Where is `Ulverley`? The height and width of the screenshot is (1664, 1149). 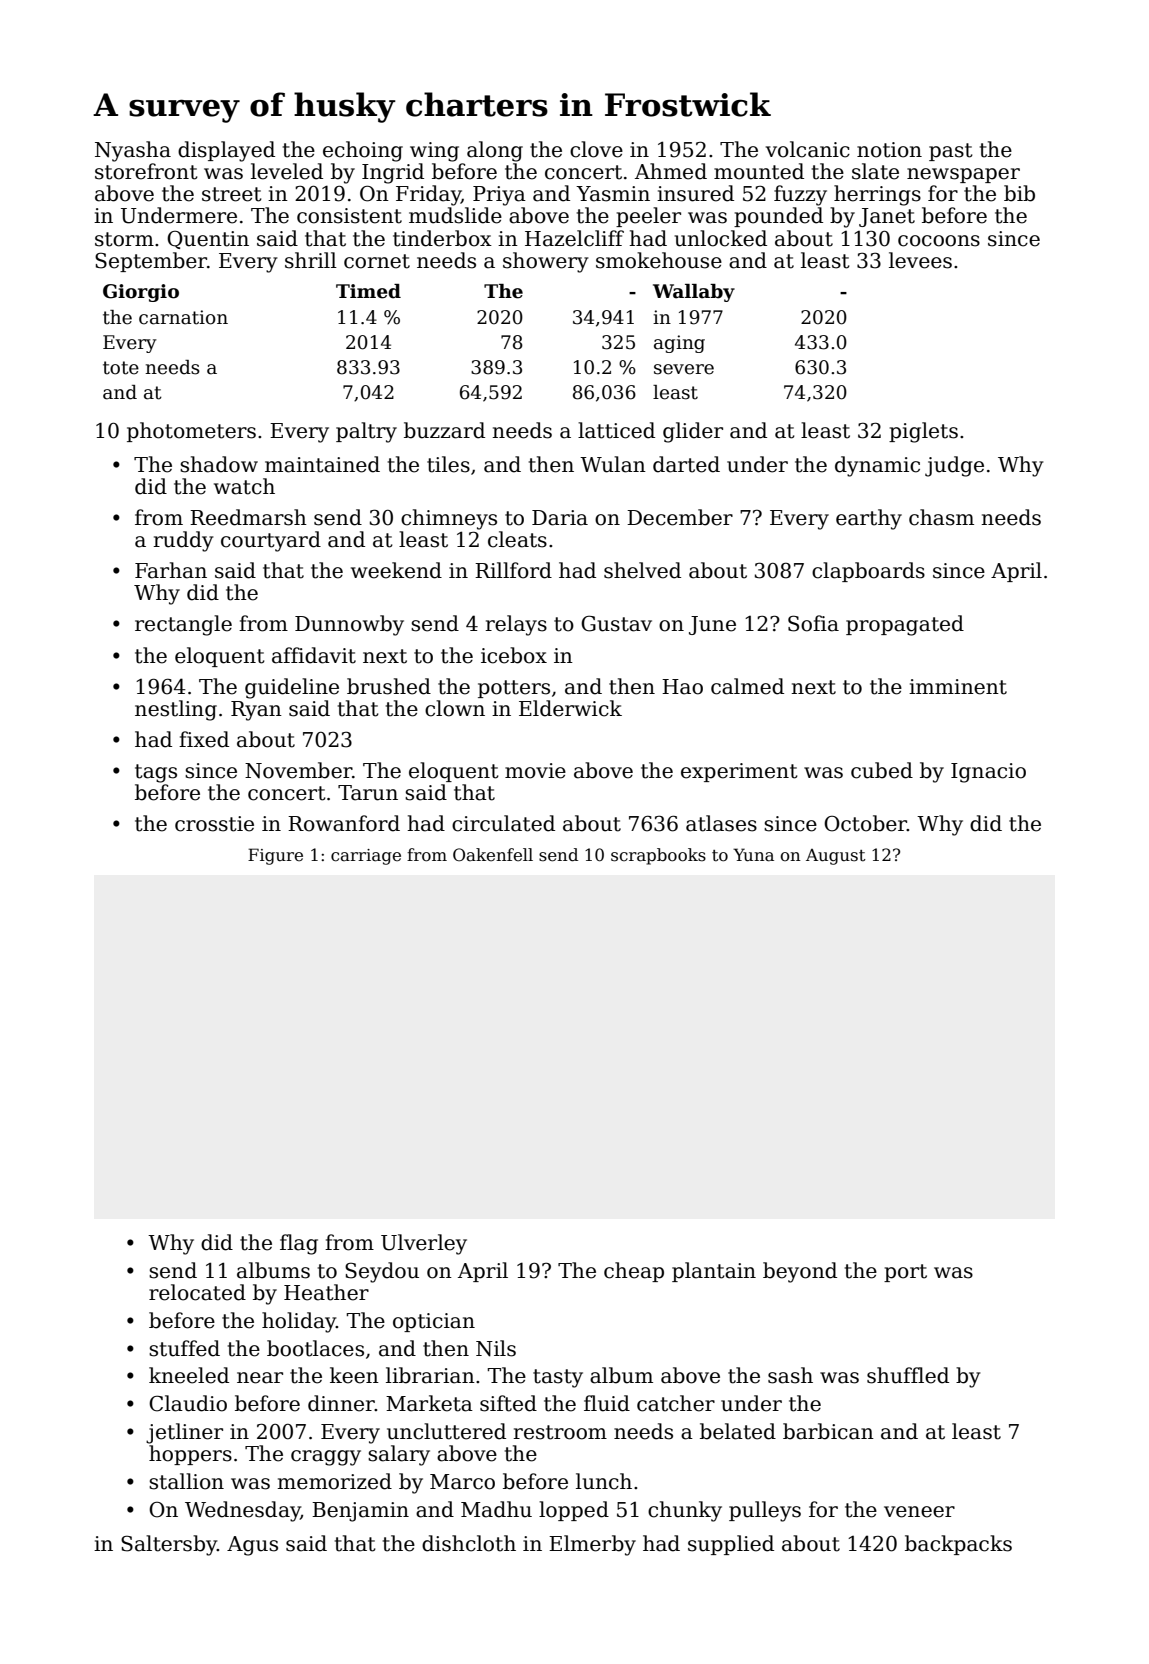 Ulverley is located at coordinates (424, 1244).
